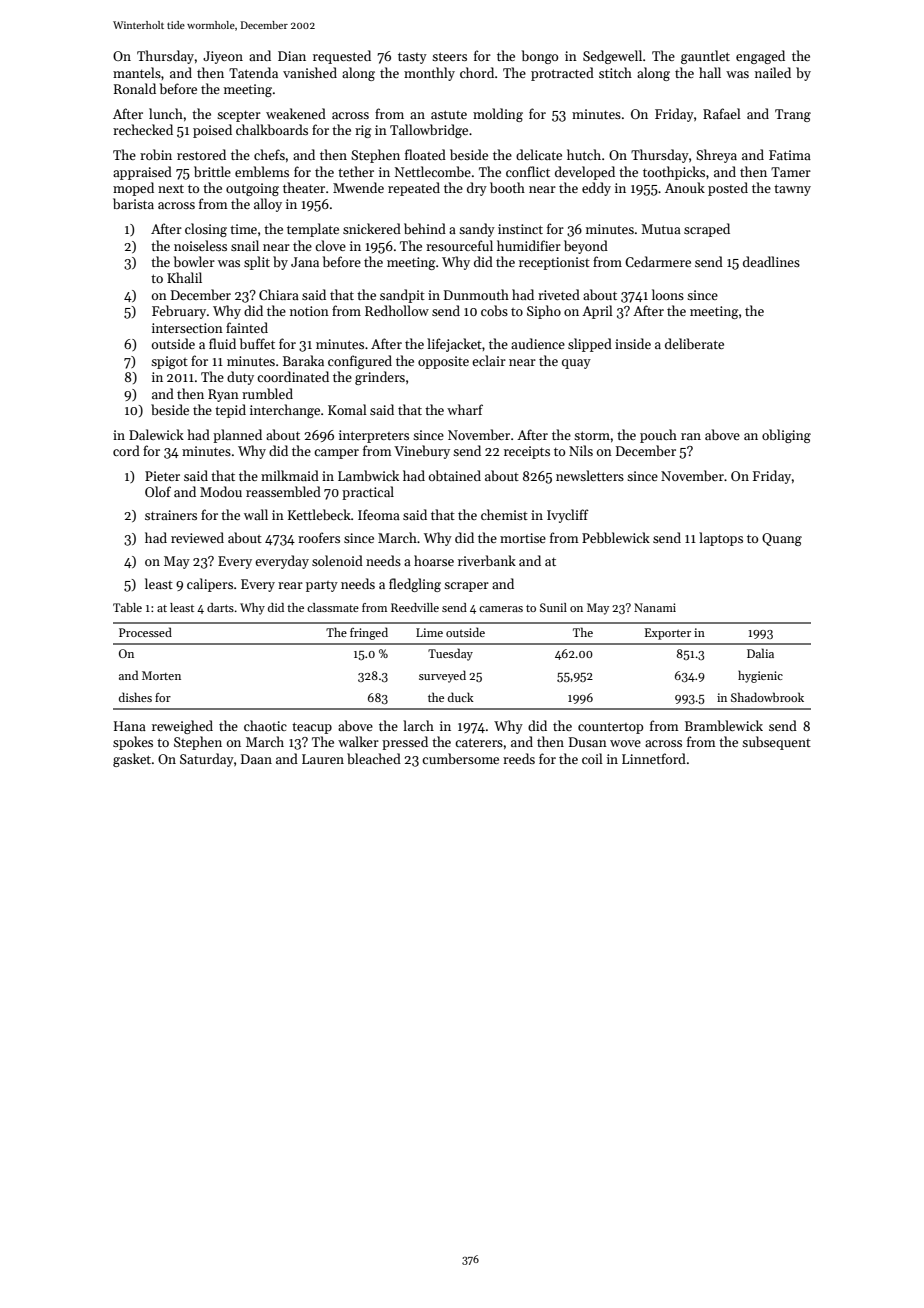 This document has width=924, height=1308. What do you see at coordinates (414, 189) in the document?
I see `repeated` at bounding box center [414, 189].
